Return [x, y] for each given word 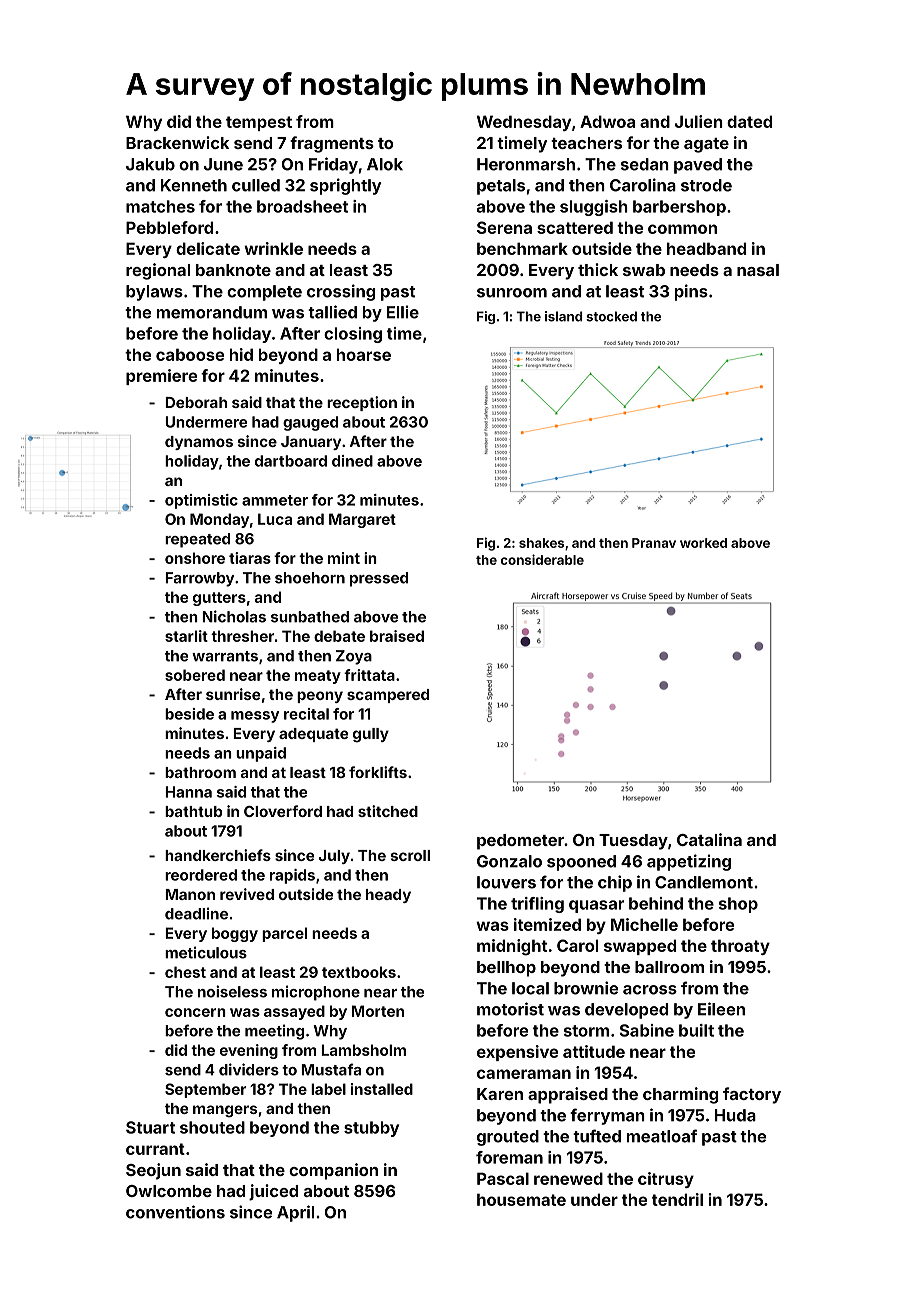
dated [749, 121]
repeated [197, 540]
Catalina [709, 839]
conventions [175, 1212]
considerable [542, 559]
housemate [521, 1199]
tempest [259, 123]
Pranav [654, 543]
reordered [201, 875]
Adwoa [607, 121]
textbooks [359, 972]
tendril [677, 1199]
